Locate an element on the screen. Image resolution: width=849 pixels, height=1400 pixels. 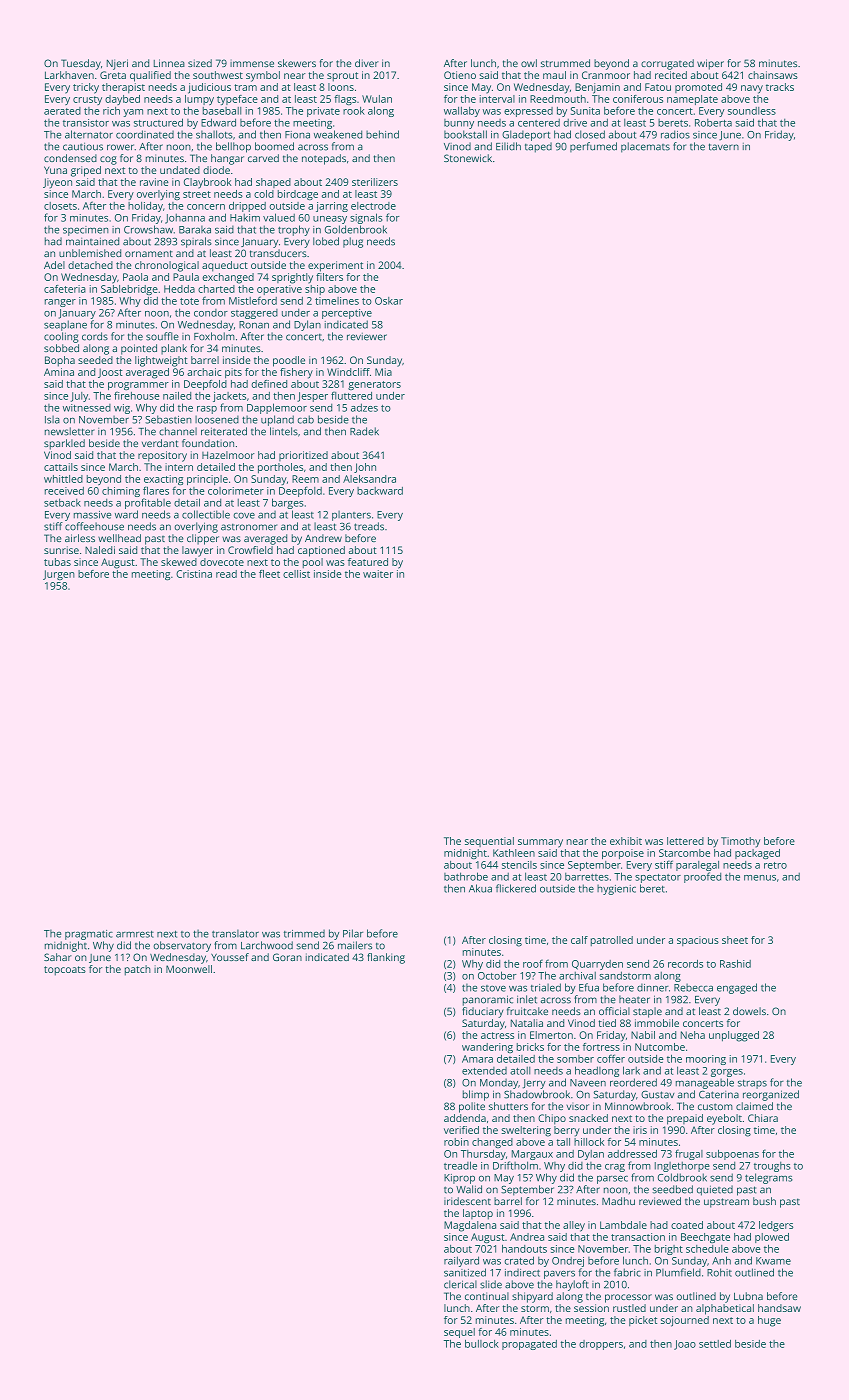
behind is located at coordinates (382, 134).
